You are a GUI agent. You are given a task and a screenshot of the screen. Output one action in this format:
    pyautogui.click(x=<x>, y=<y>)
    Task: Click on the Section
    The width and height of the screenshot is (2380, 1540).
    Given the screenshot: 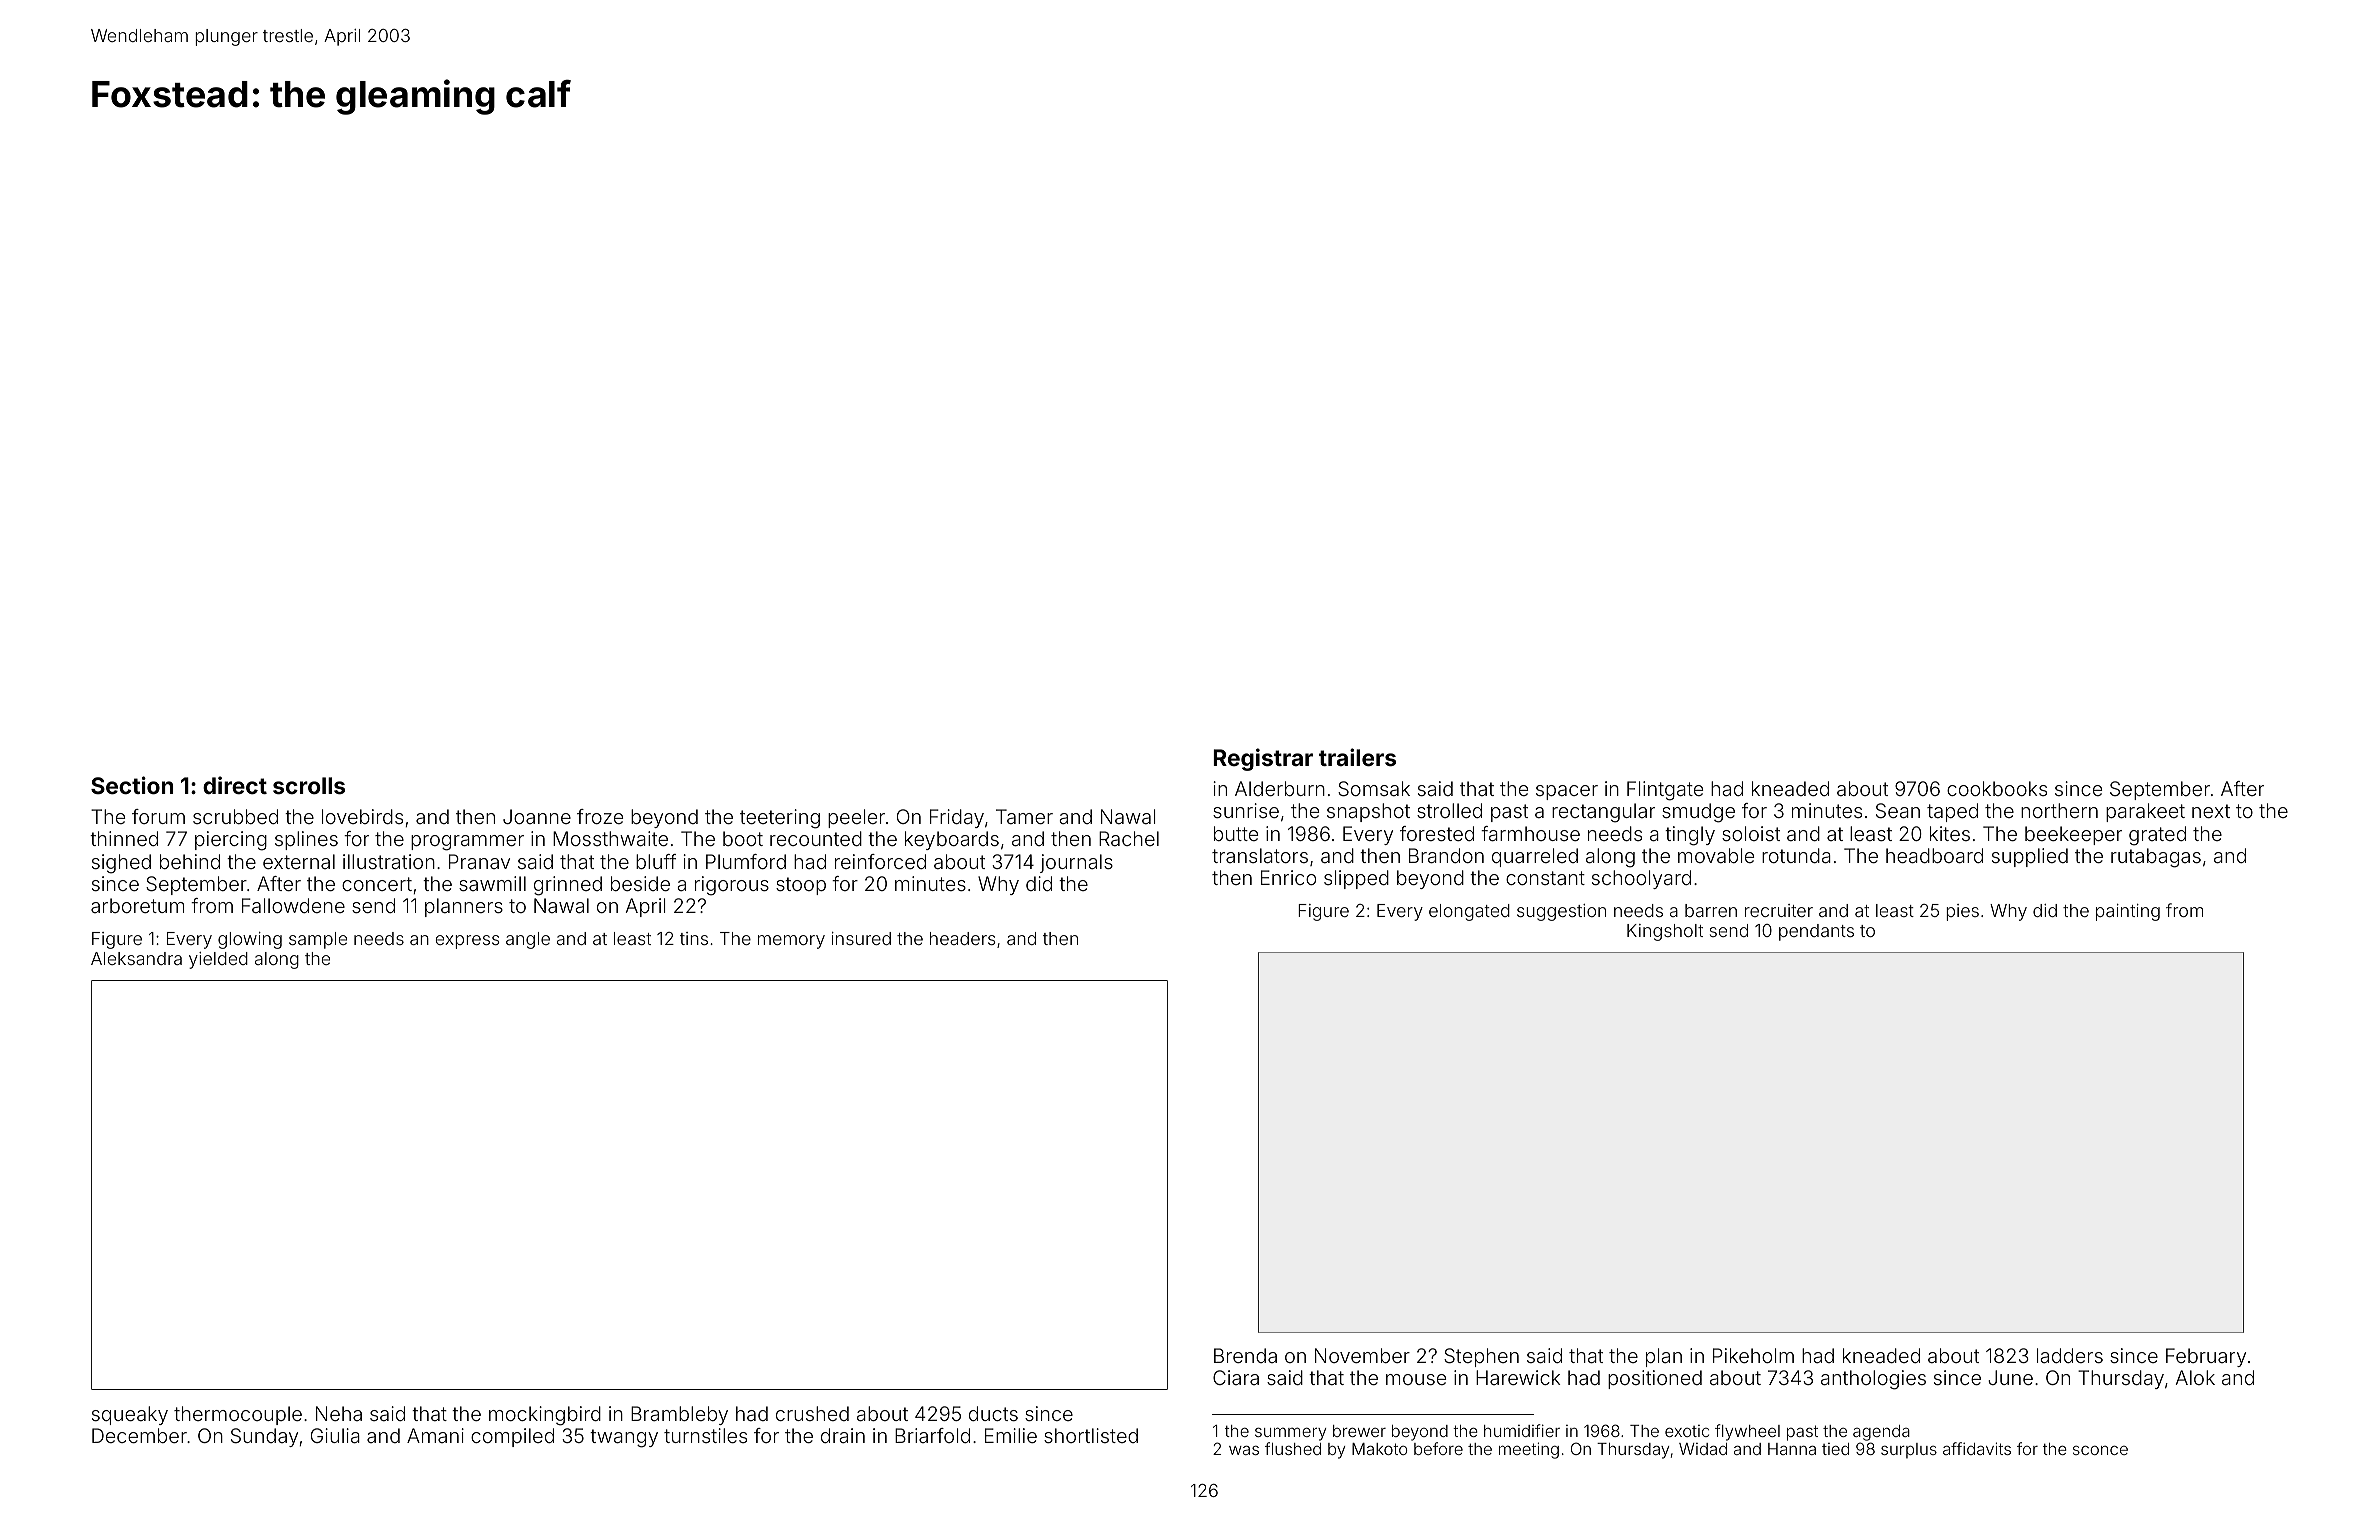 What is the action you would take?
    pyautogui.click(x=132, y=785)
